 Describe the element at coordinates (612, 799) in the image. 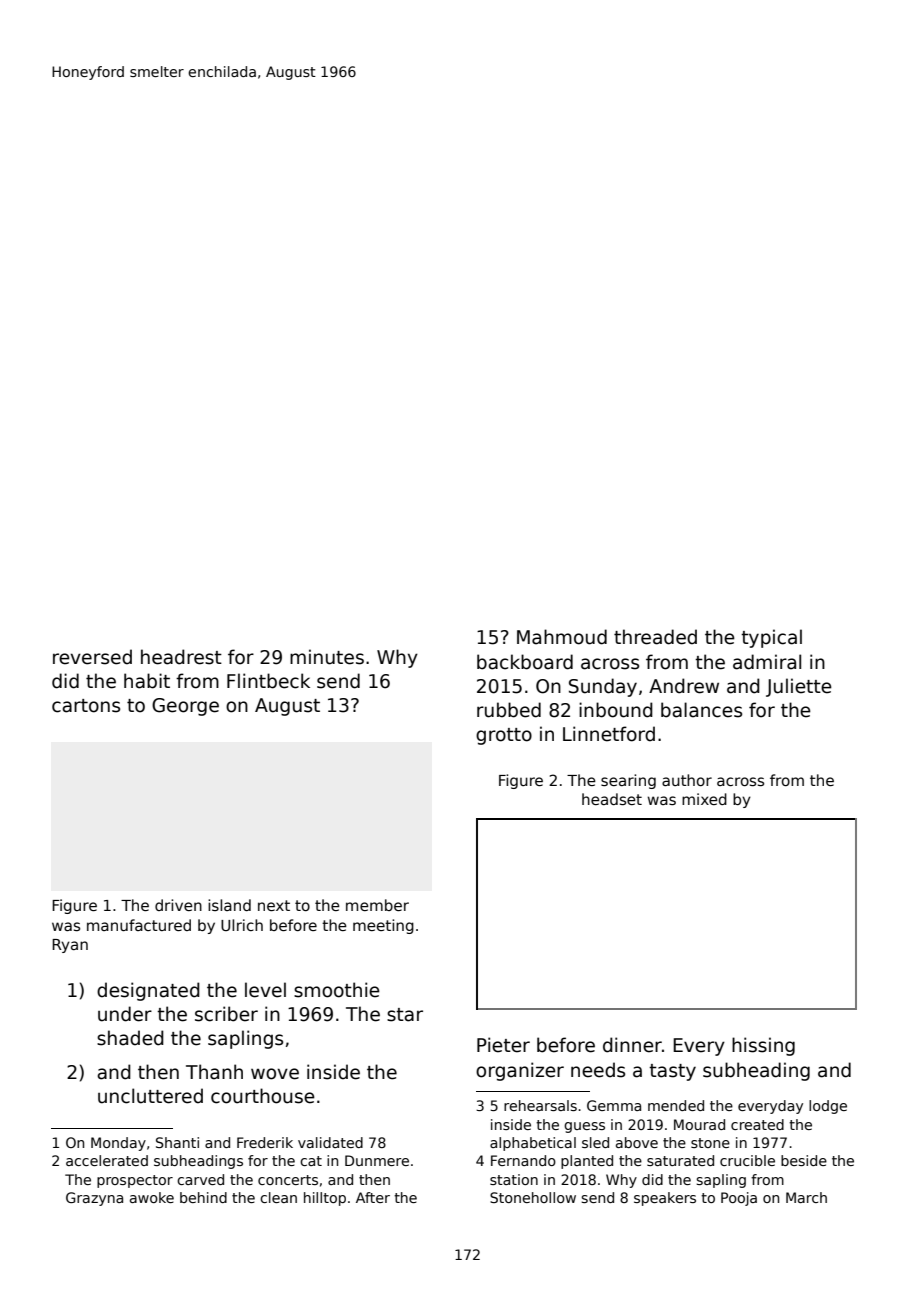

I see `headset` at that location.
